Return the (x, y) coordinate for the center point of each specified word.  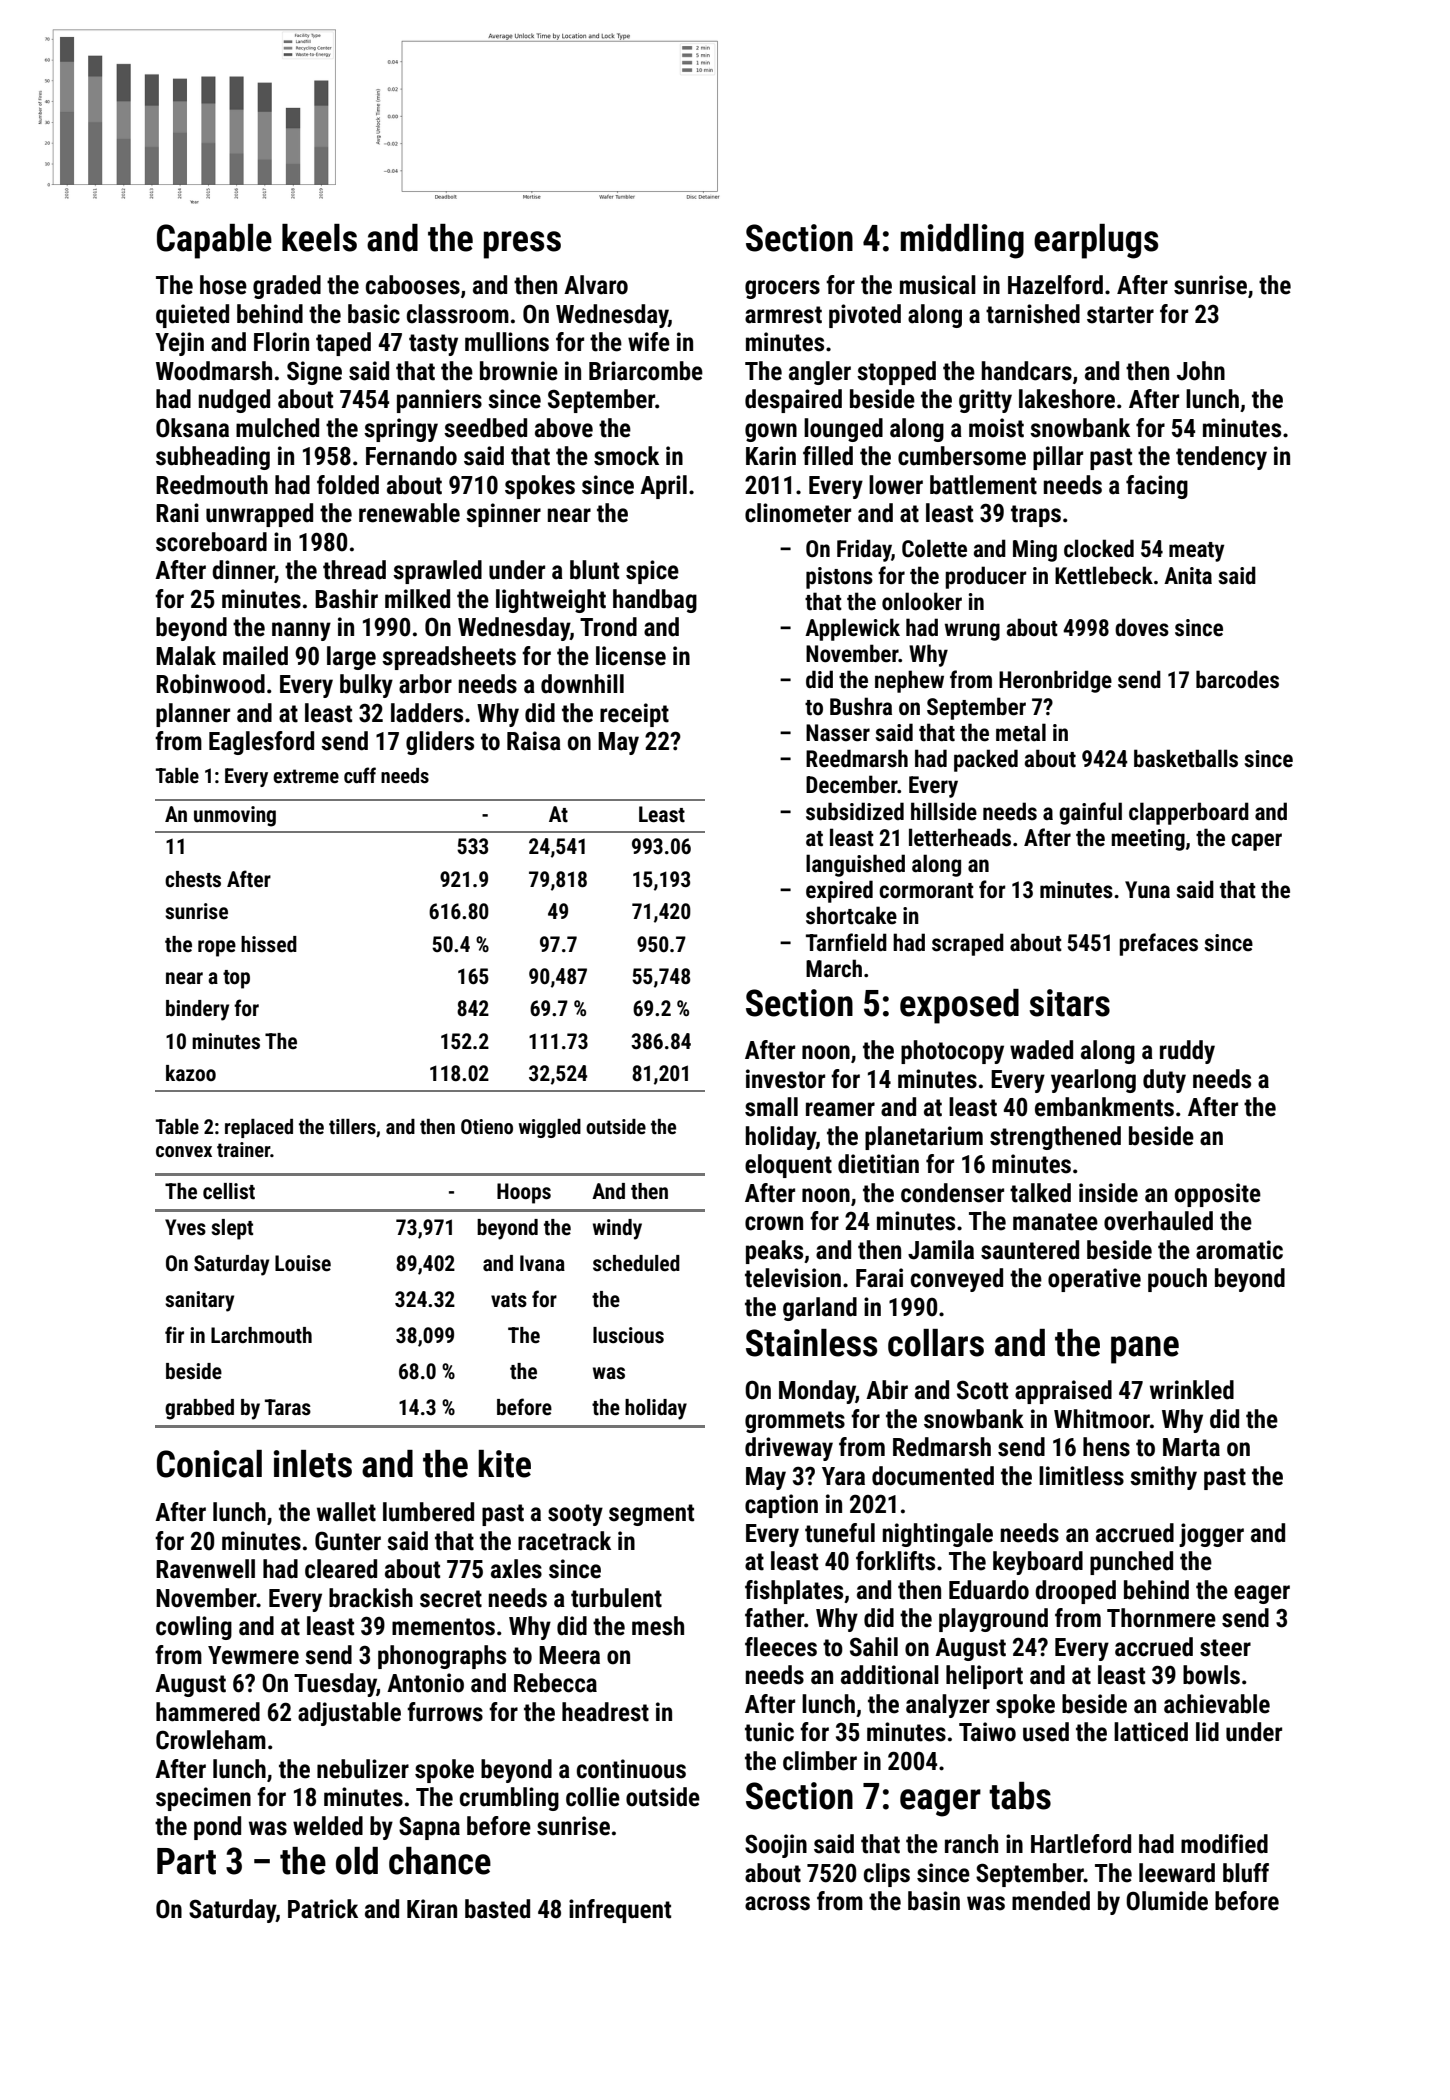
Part (186, 1861)
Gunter (348, 1541)
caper (1256, 842)
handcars (1027, 371)
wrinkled (1192, 1390)
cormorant (926, 891)
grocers (782, 289)
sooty (575, 1515)
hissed (269, 944)
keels (319, 238)
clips (887, 1875)
